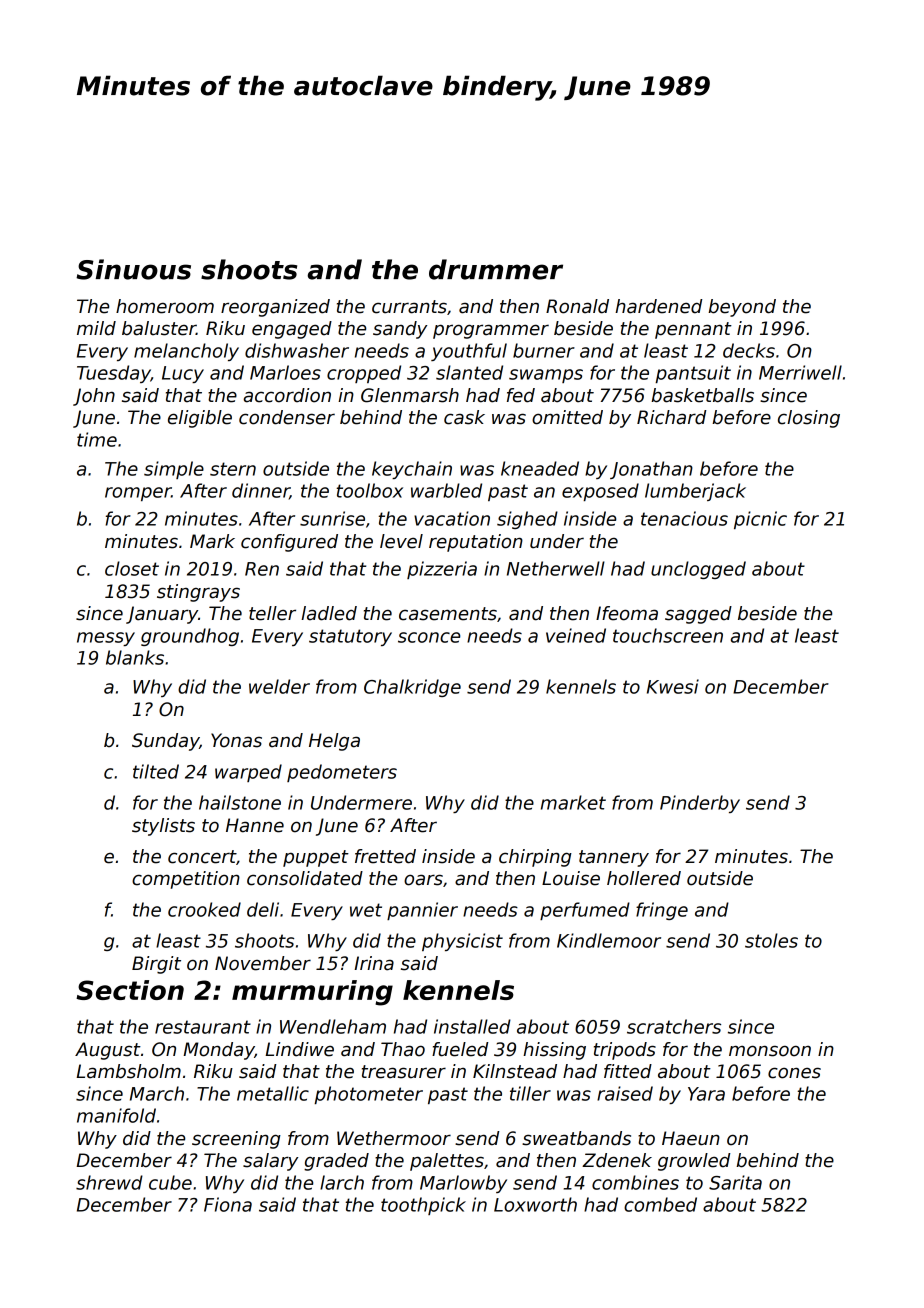 This screenshot has width=924, height=1308. I want to click on reputation, so click(476, 543).
